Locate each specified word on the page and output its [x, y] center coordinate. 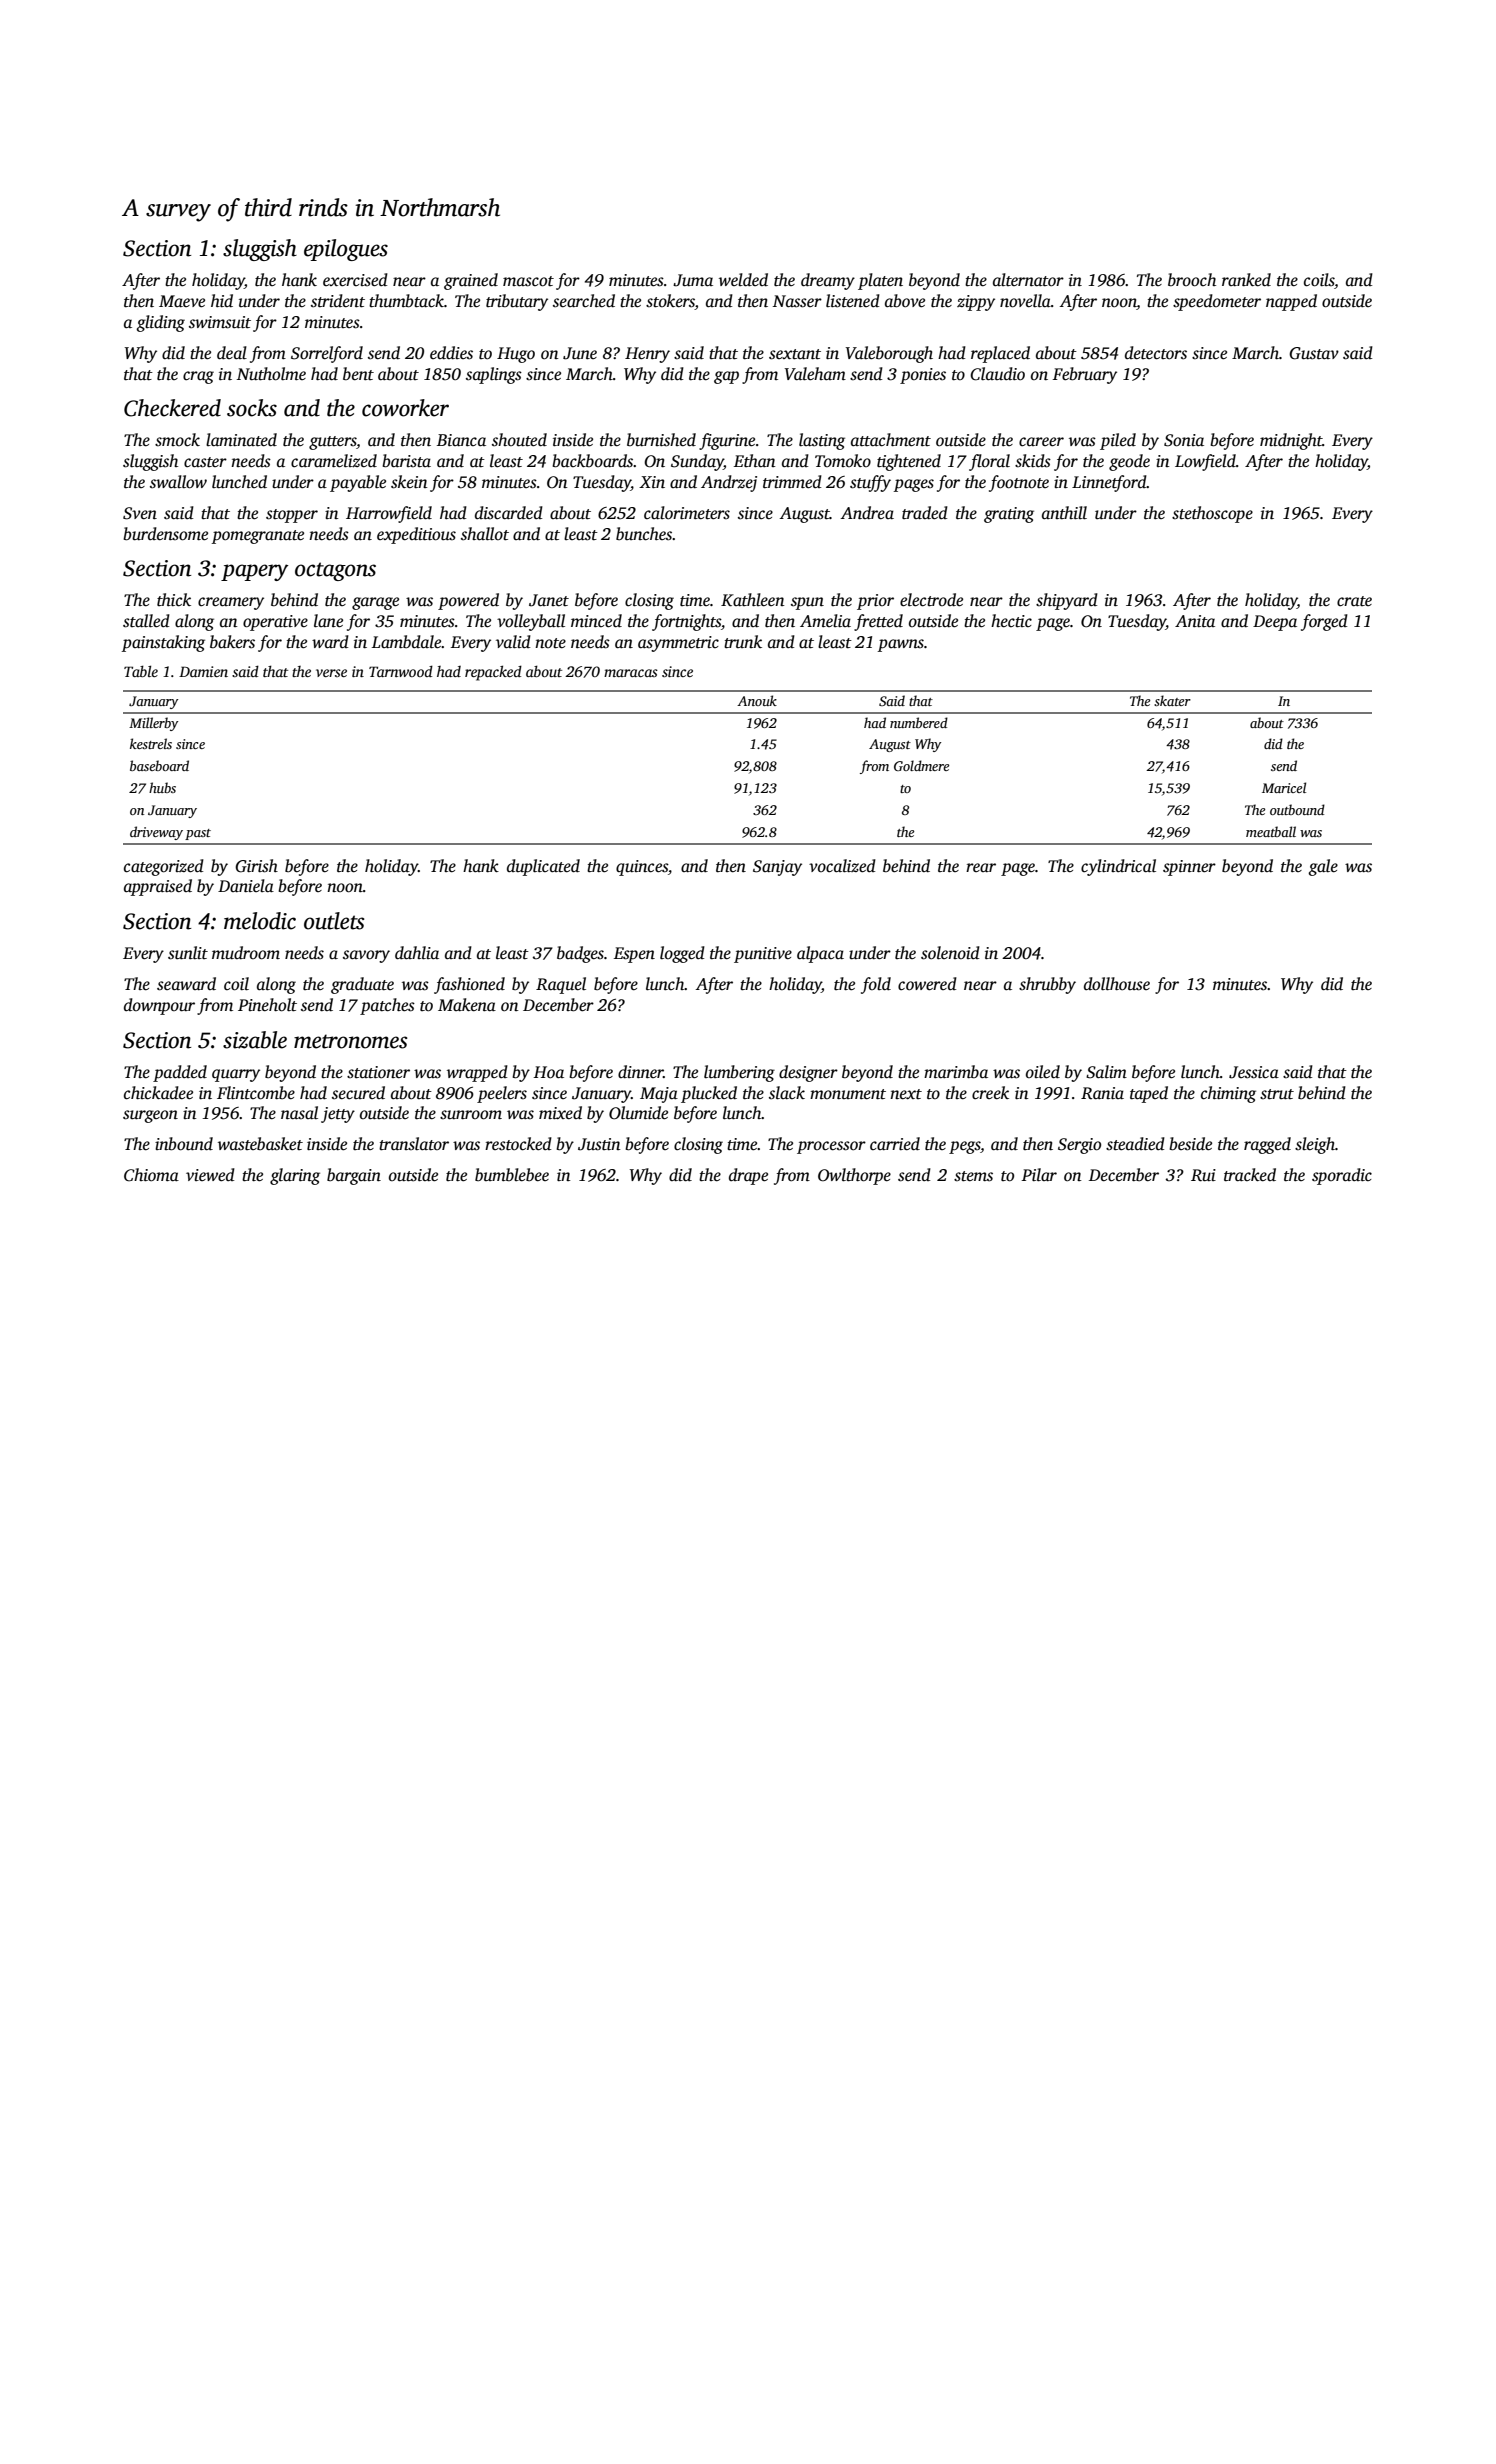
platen [880, 281]
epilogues [346, 250]
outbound [1297, 809]
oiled [1043, 1072]
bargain [354, 1176]
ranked [1246, 280]
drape [748, 1176]
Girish [256, 866]
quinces [642, 868]
